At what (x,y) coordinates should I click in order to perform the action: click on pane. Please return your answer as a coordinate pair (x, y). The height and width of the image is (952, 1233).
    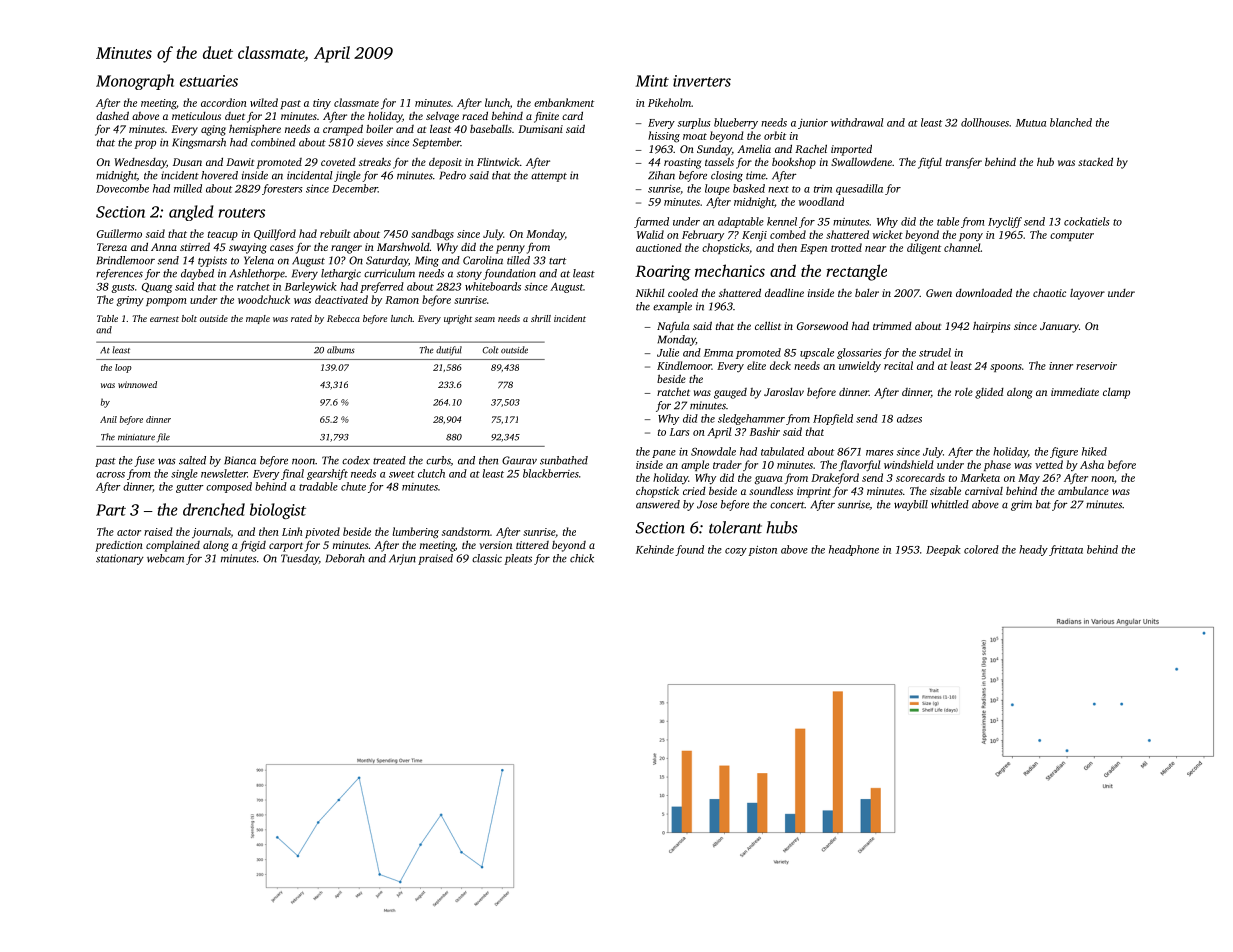
    Looking at the image, I should click on (664, 454).
